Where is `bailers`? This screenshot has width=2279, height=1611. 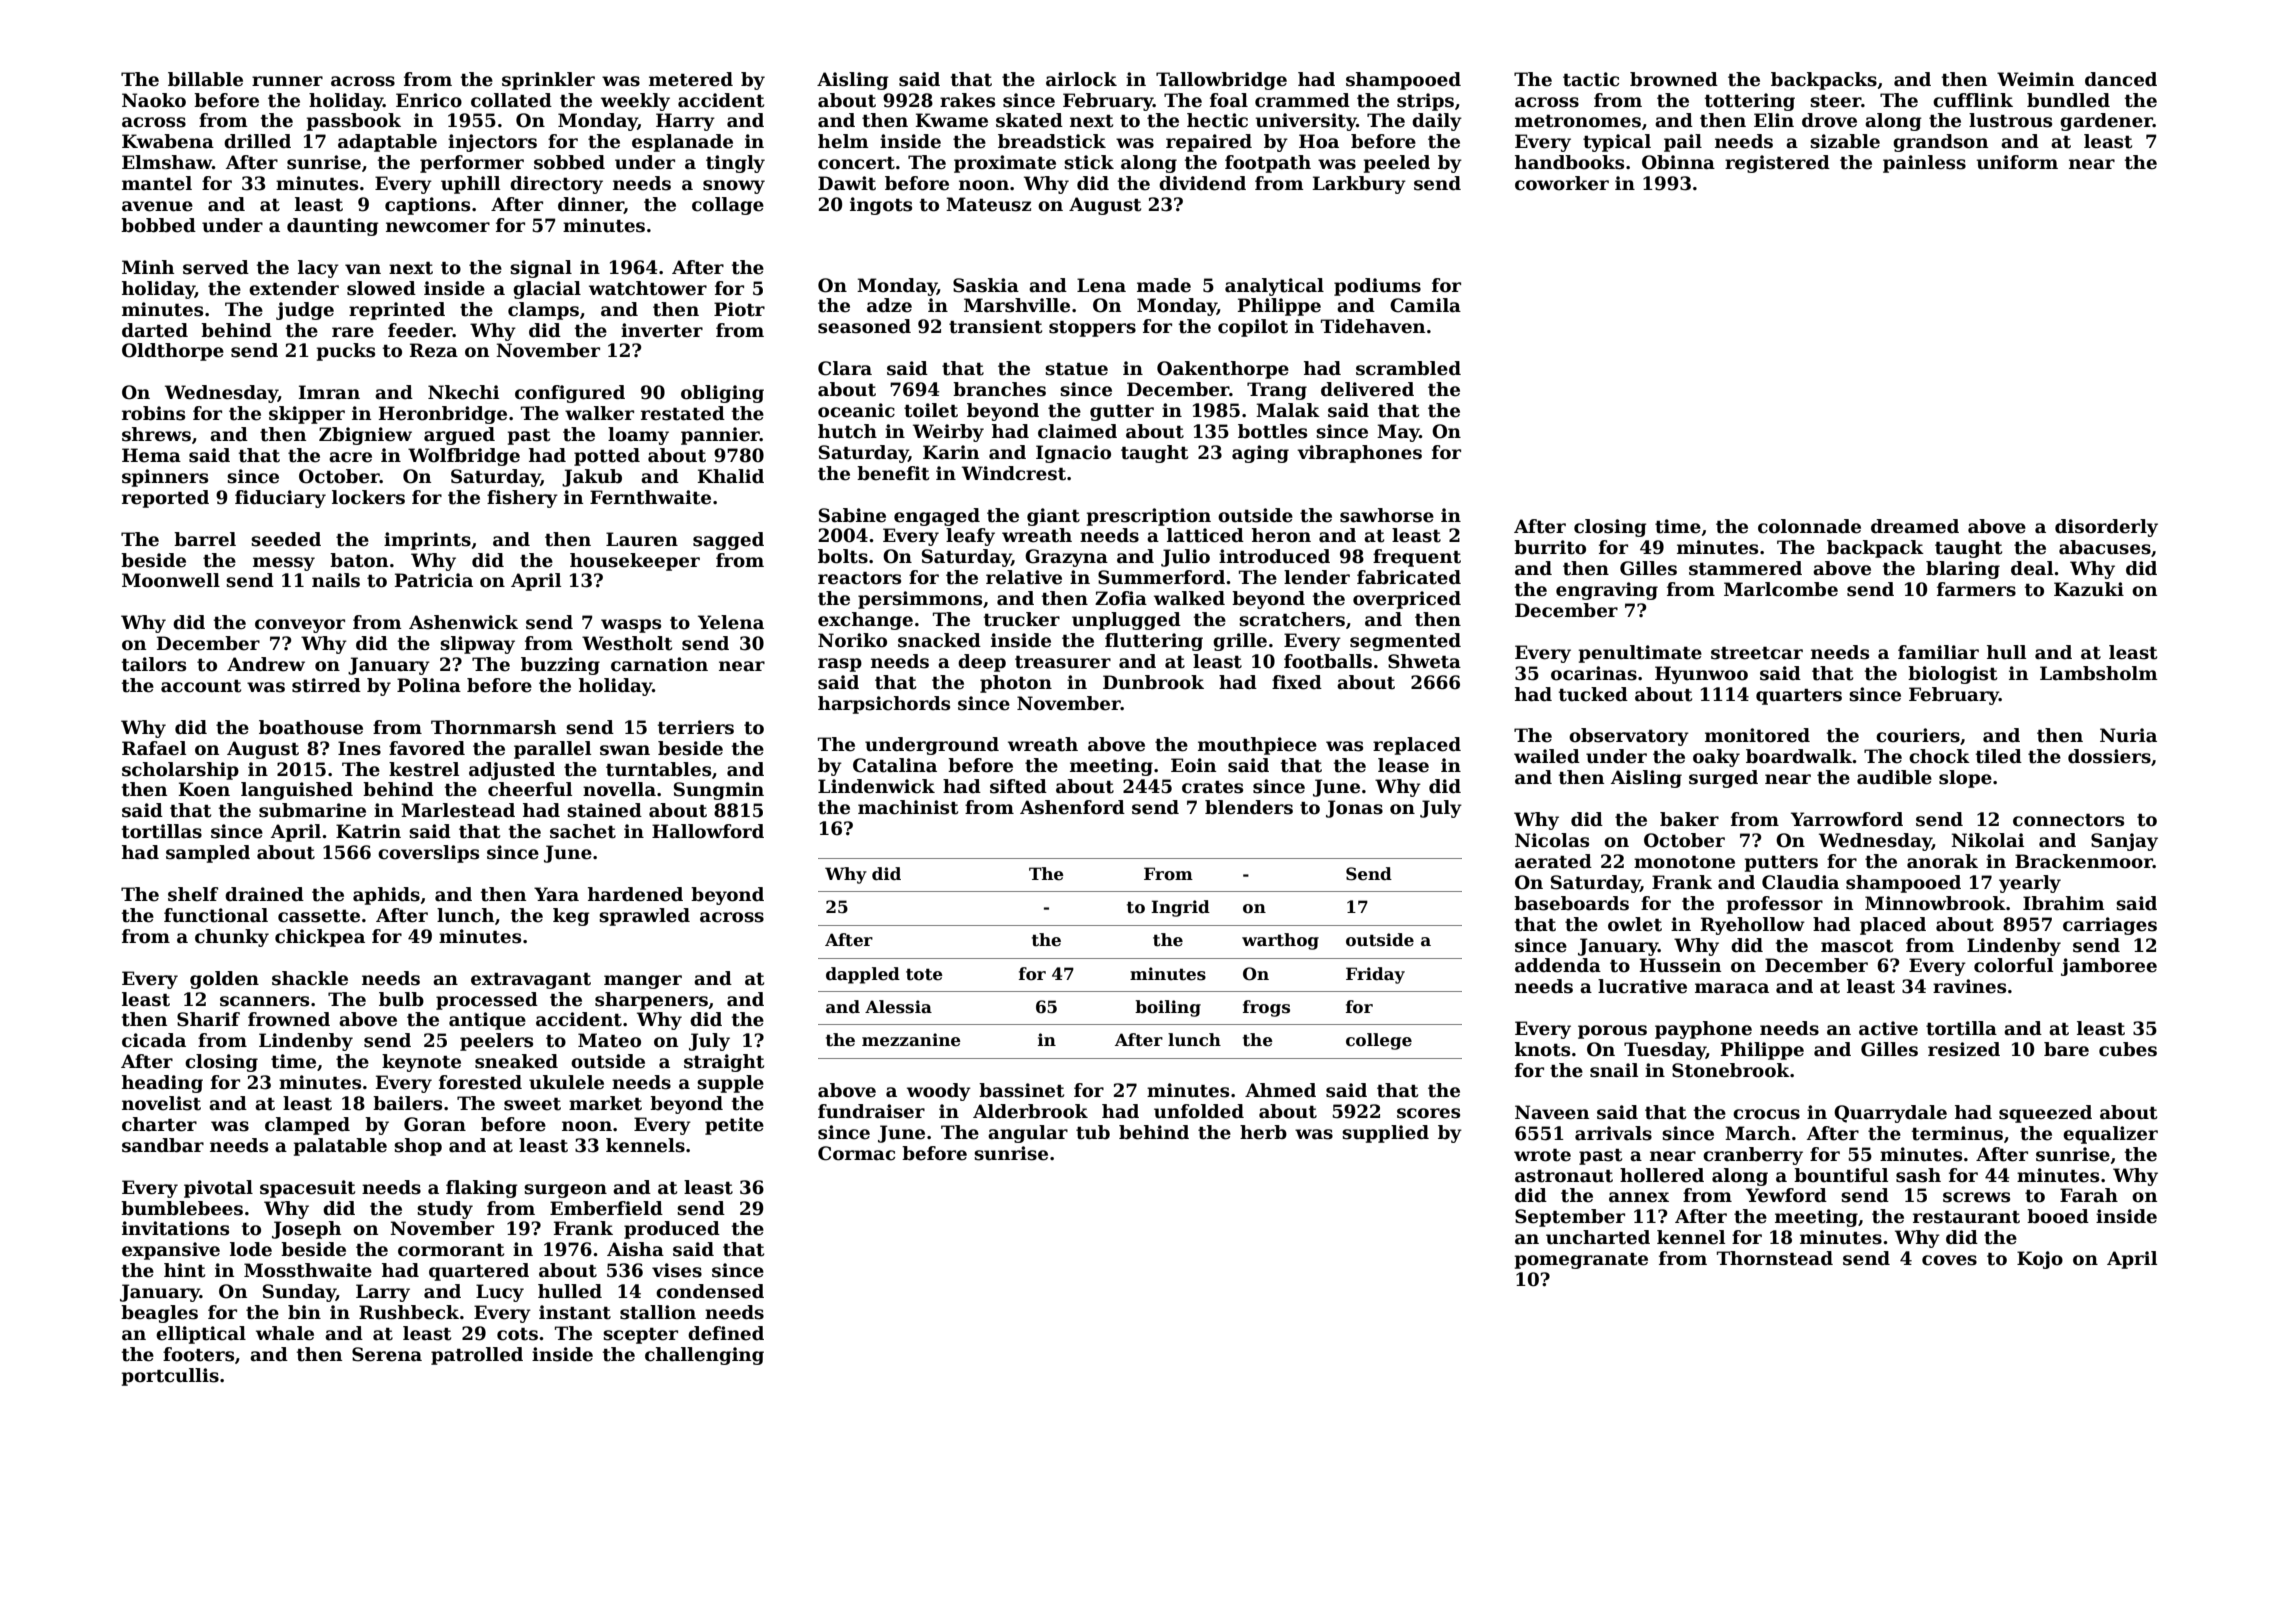 bailers is located at coordinates (407, 1103).
